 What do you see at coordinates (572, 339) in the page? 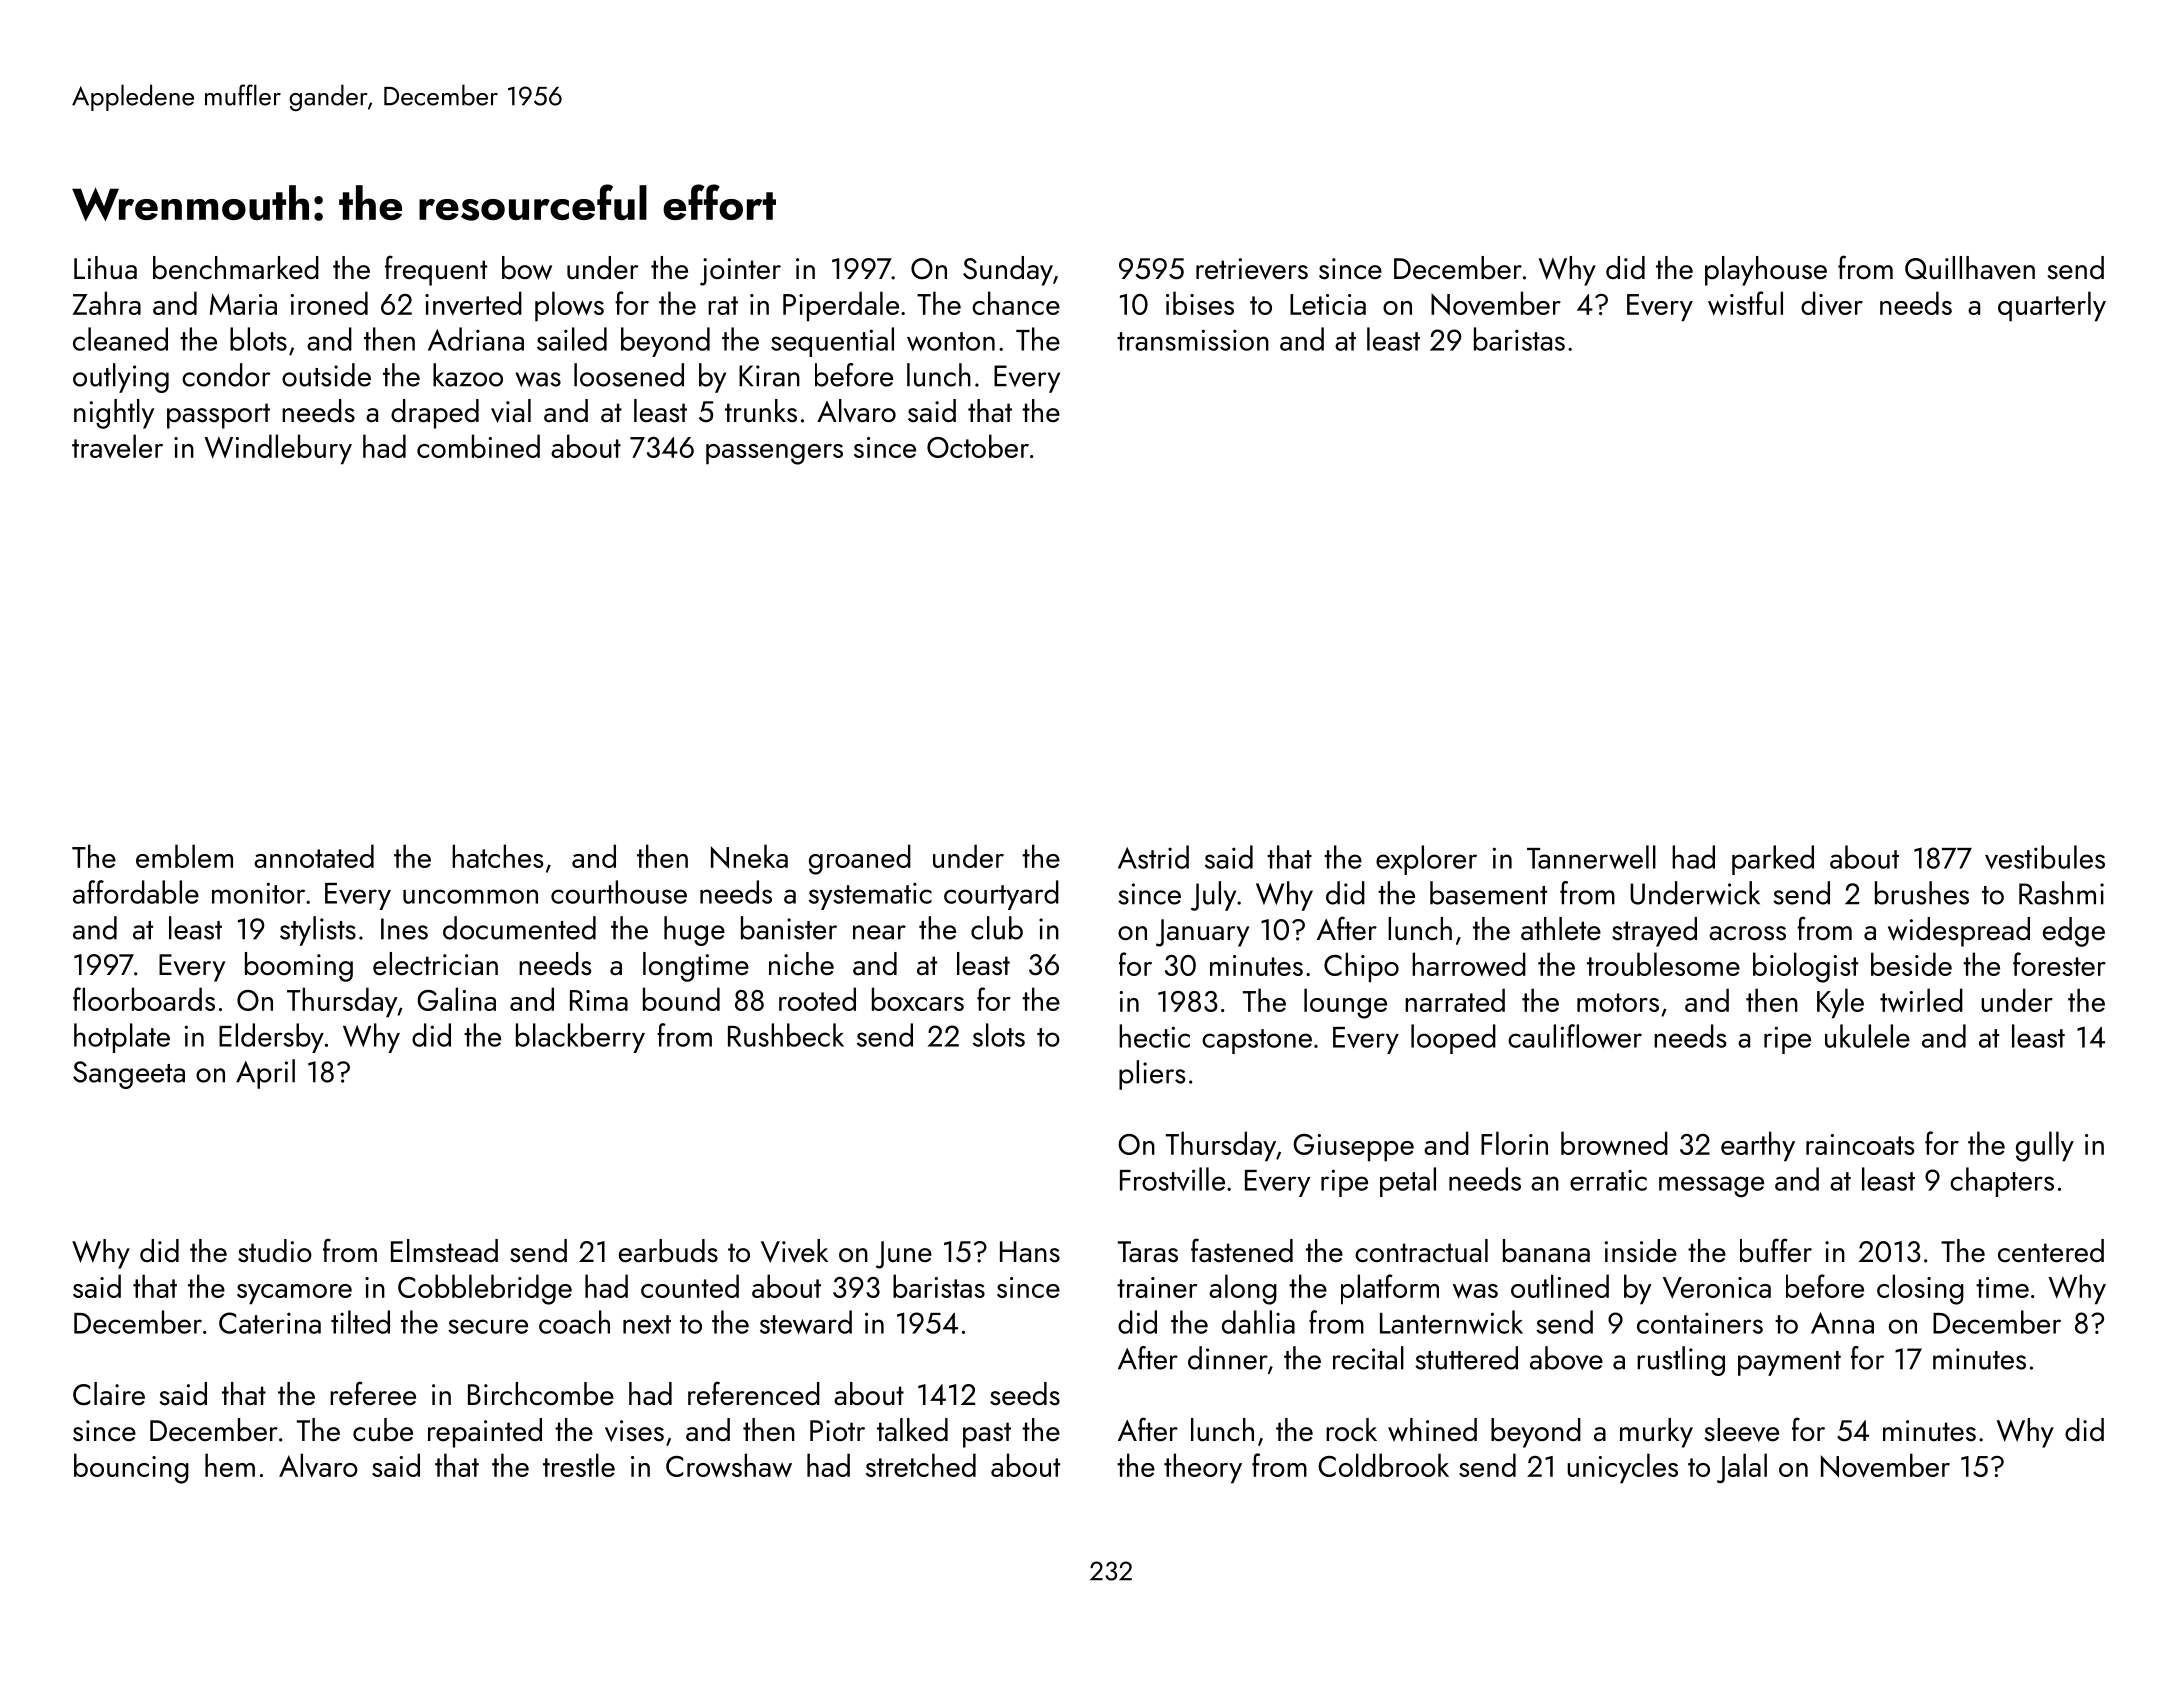
I see `sailed` at bounding box center [572, 339].
